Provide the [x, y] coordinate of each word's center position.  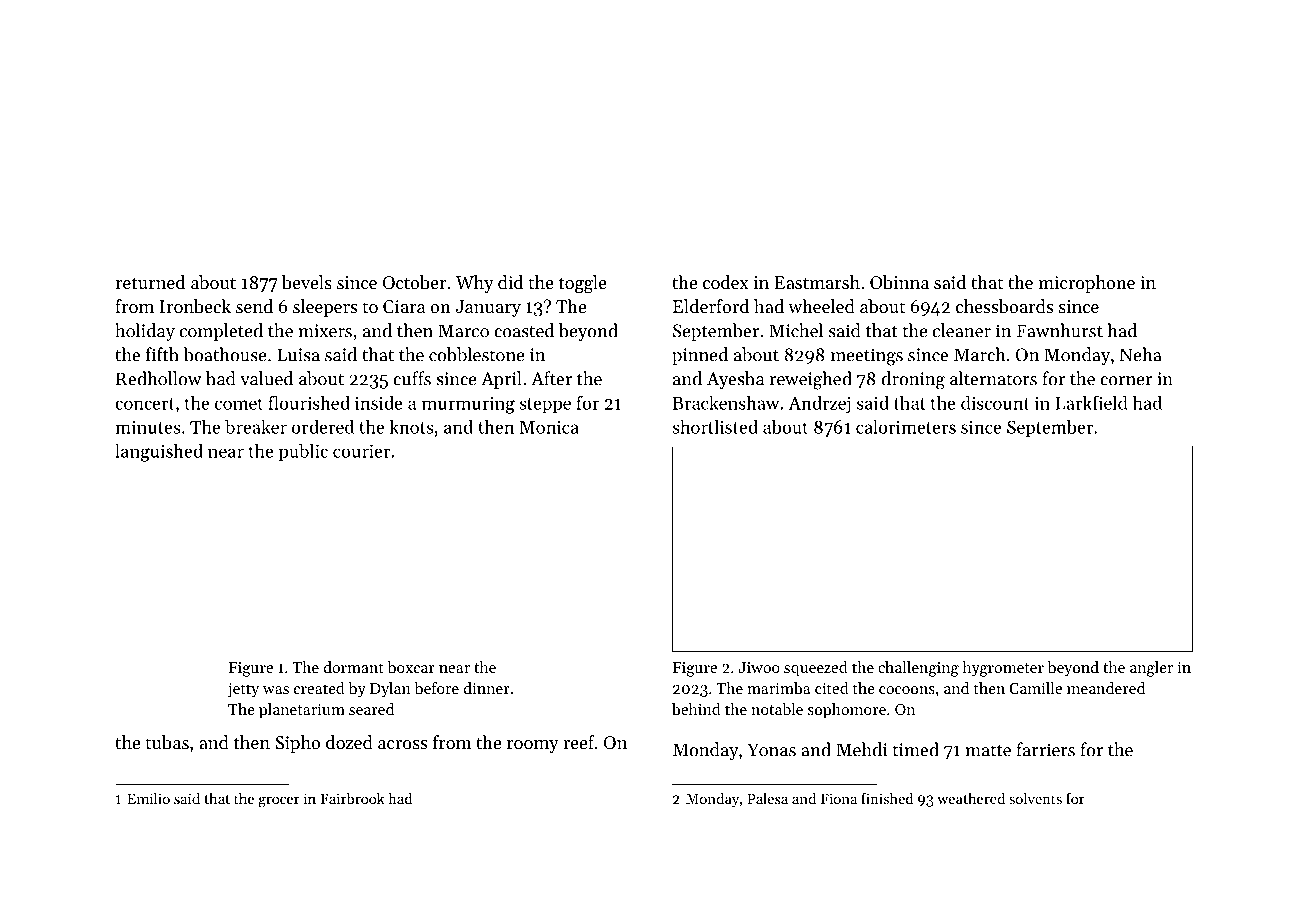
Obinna [899, 282]
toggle [583, 284]
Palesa [767, 798]
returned [150, 282]
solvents [1035, 798]
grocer [279, 802]
